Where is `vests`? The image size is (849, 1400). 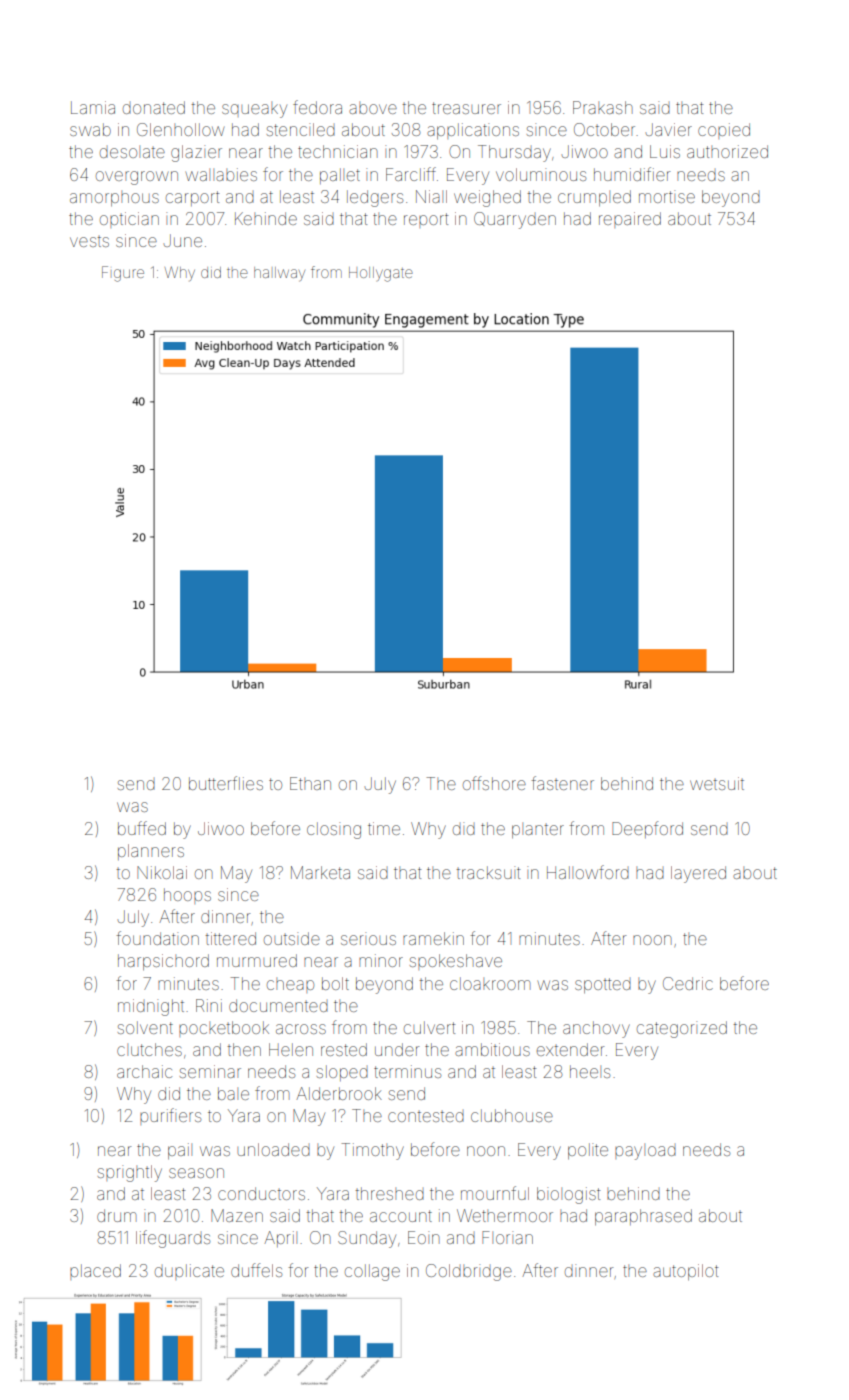 vests is located at coordinates (89, 242).
